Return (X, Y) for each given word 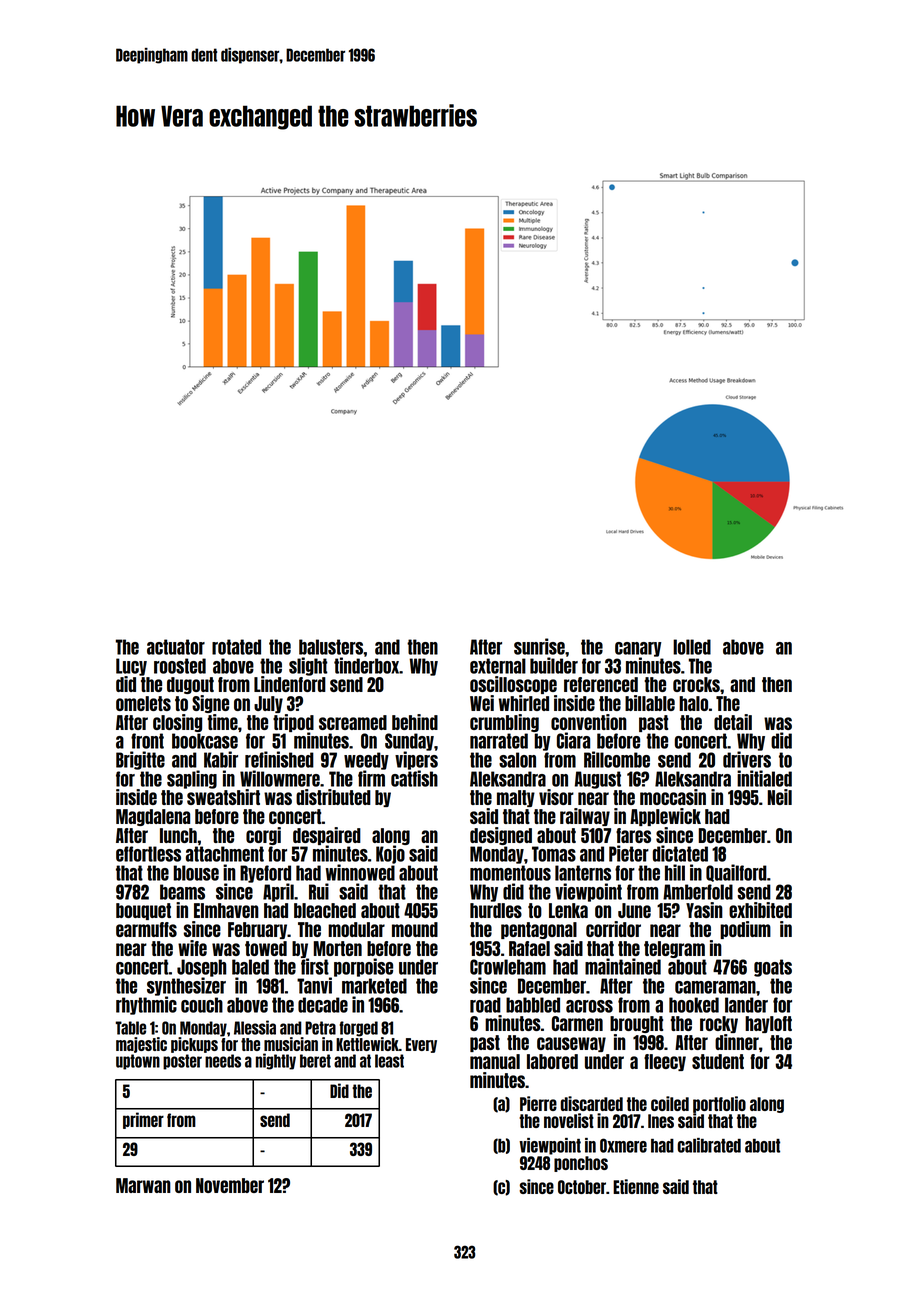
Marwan (143, 1185)
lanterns (583, 873)
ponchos (581, 1164)
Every (421, 1045)
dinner (737, 1042)
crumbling (504, 723)
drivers (747, 759)
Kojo (390, 855)
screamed (353, 722)
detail (733, 722)
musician (291, 1044)
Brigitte (140, 760)
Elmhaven (226, 910)
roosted (180, 666)
